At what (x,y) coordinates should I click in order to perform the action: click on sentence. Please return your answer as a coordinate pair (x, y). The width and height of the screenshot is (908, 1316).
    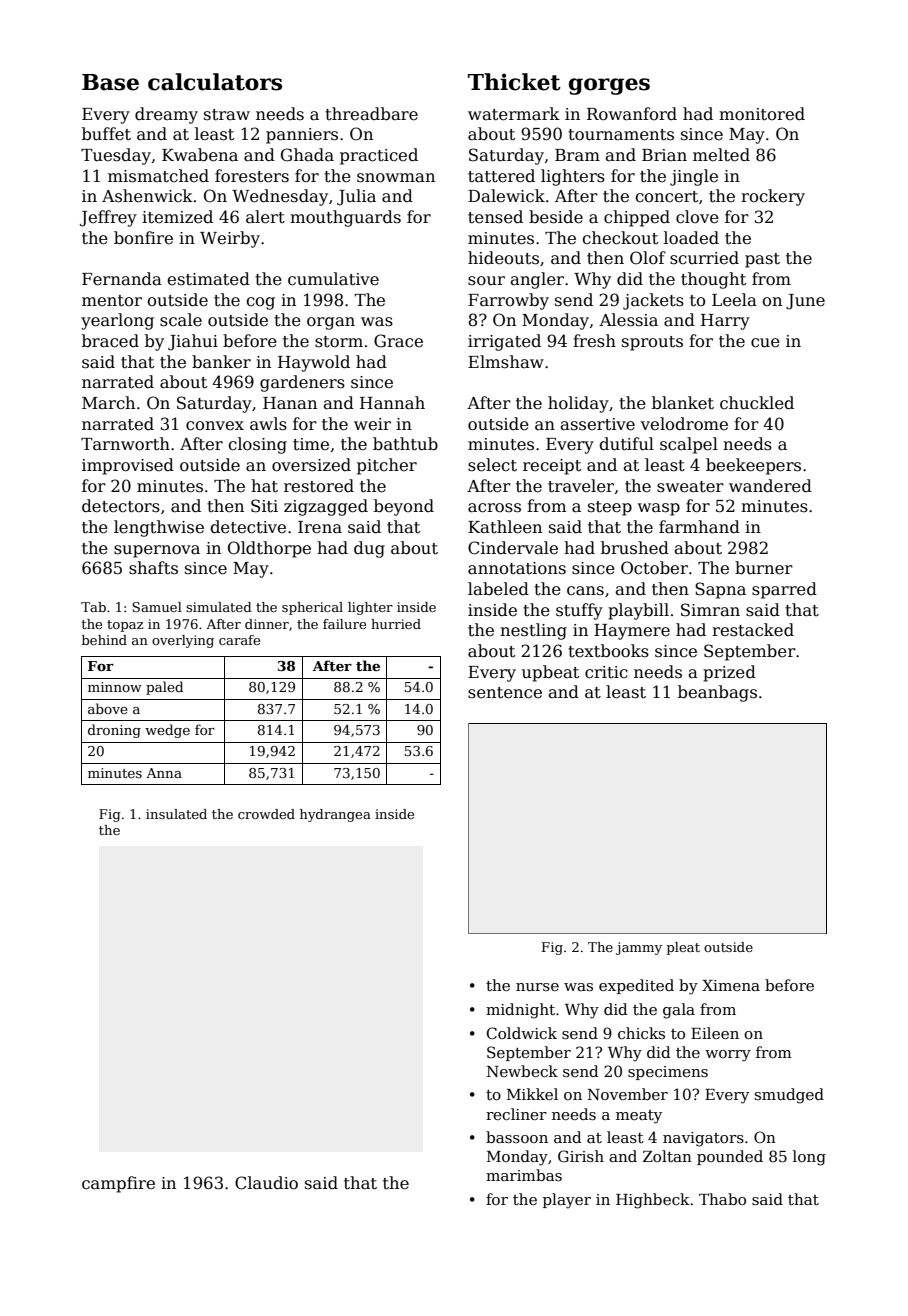
    Looking at the image, I should click on (505, 693).
